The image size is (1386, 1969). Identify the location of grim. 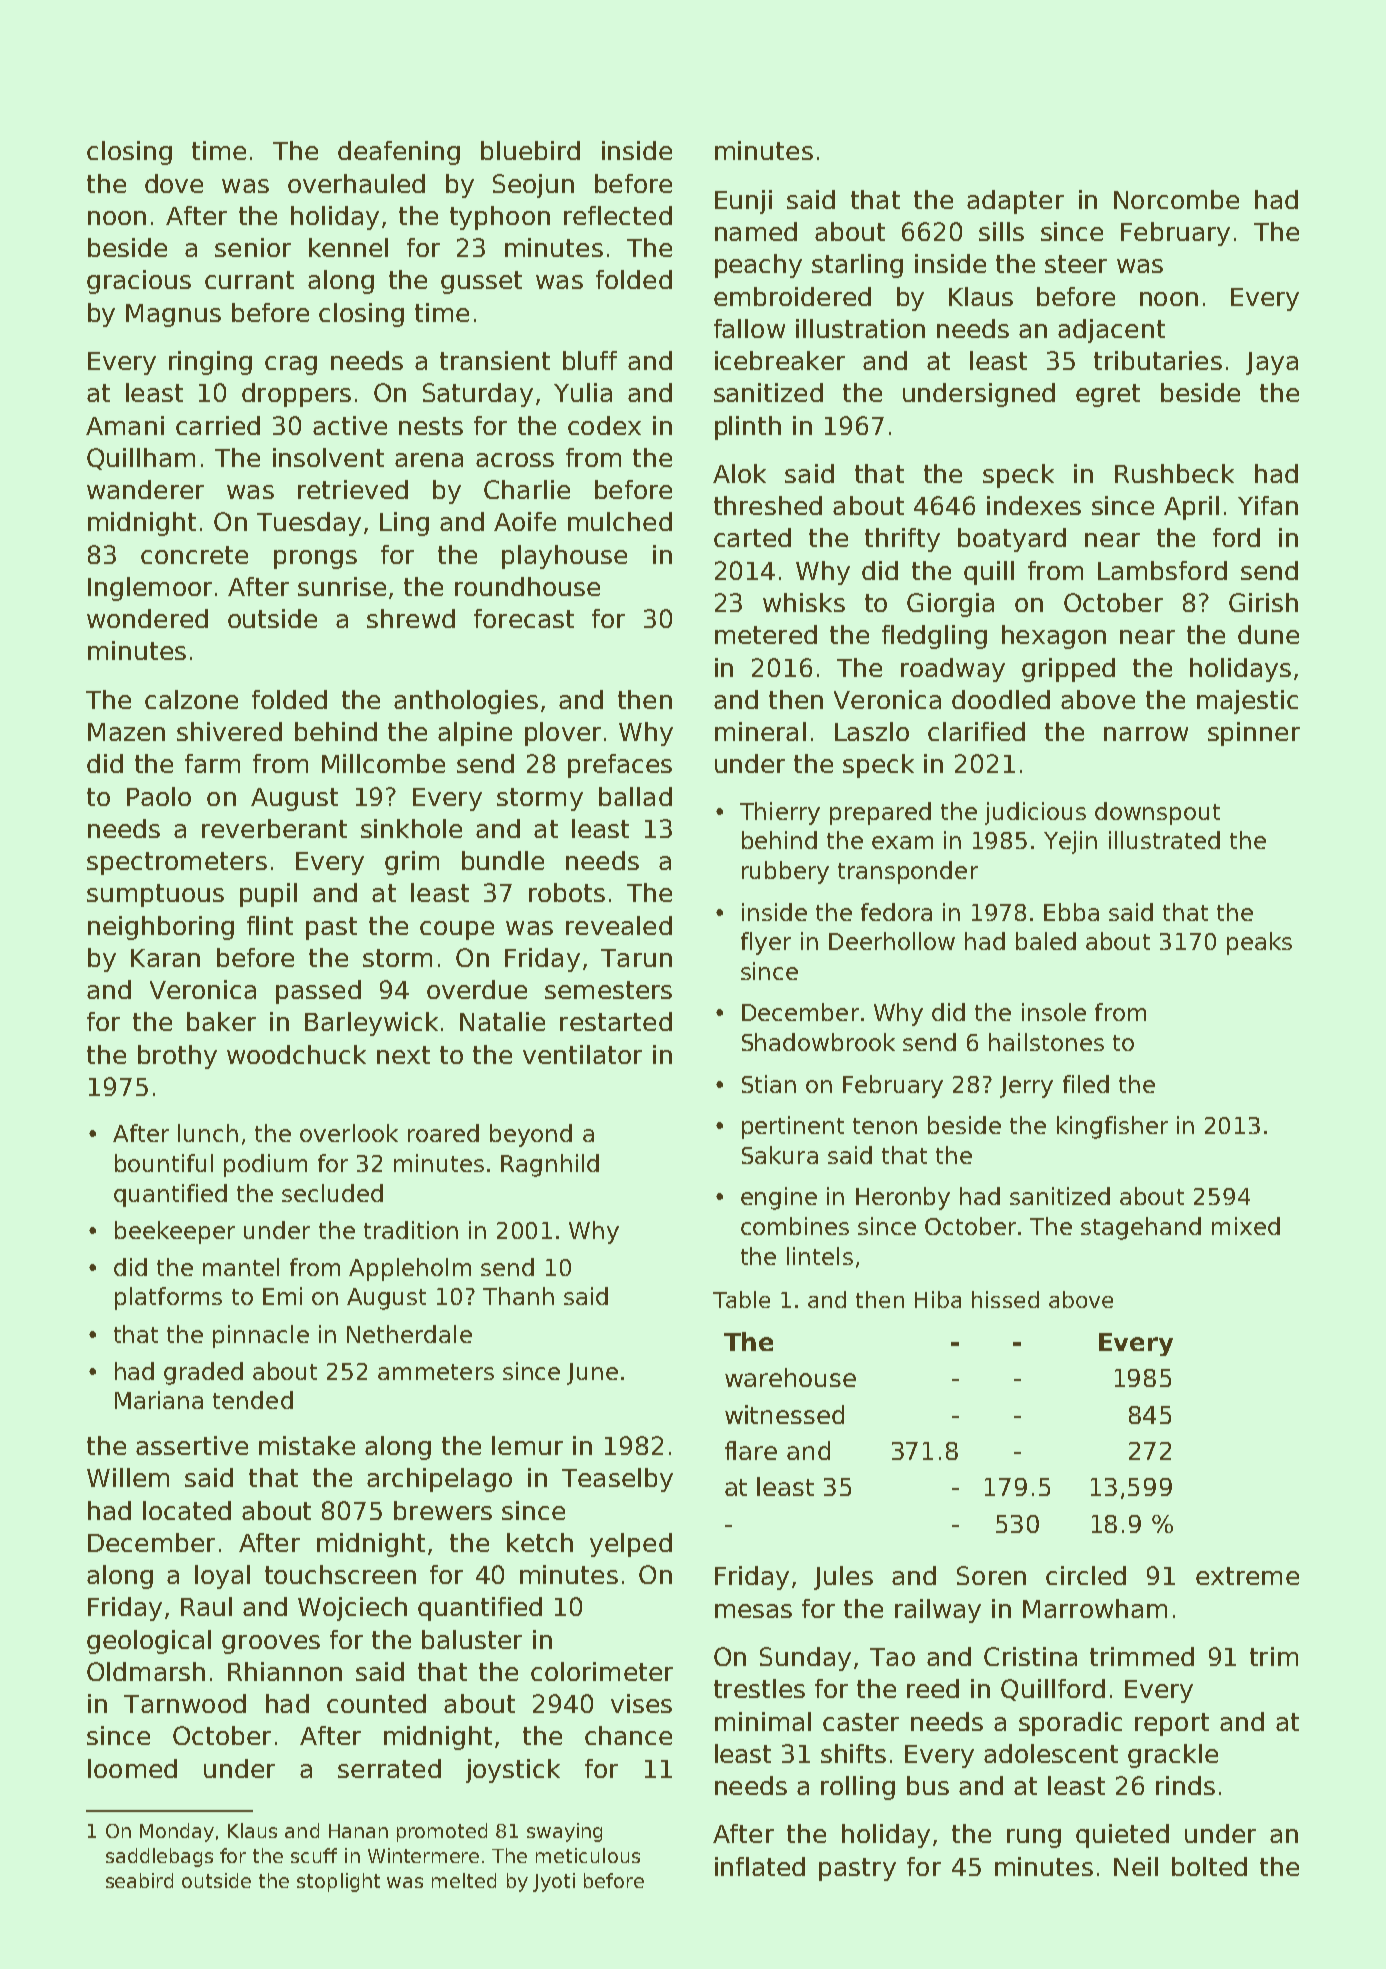
(412, 863).
